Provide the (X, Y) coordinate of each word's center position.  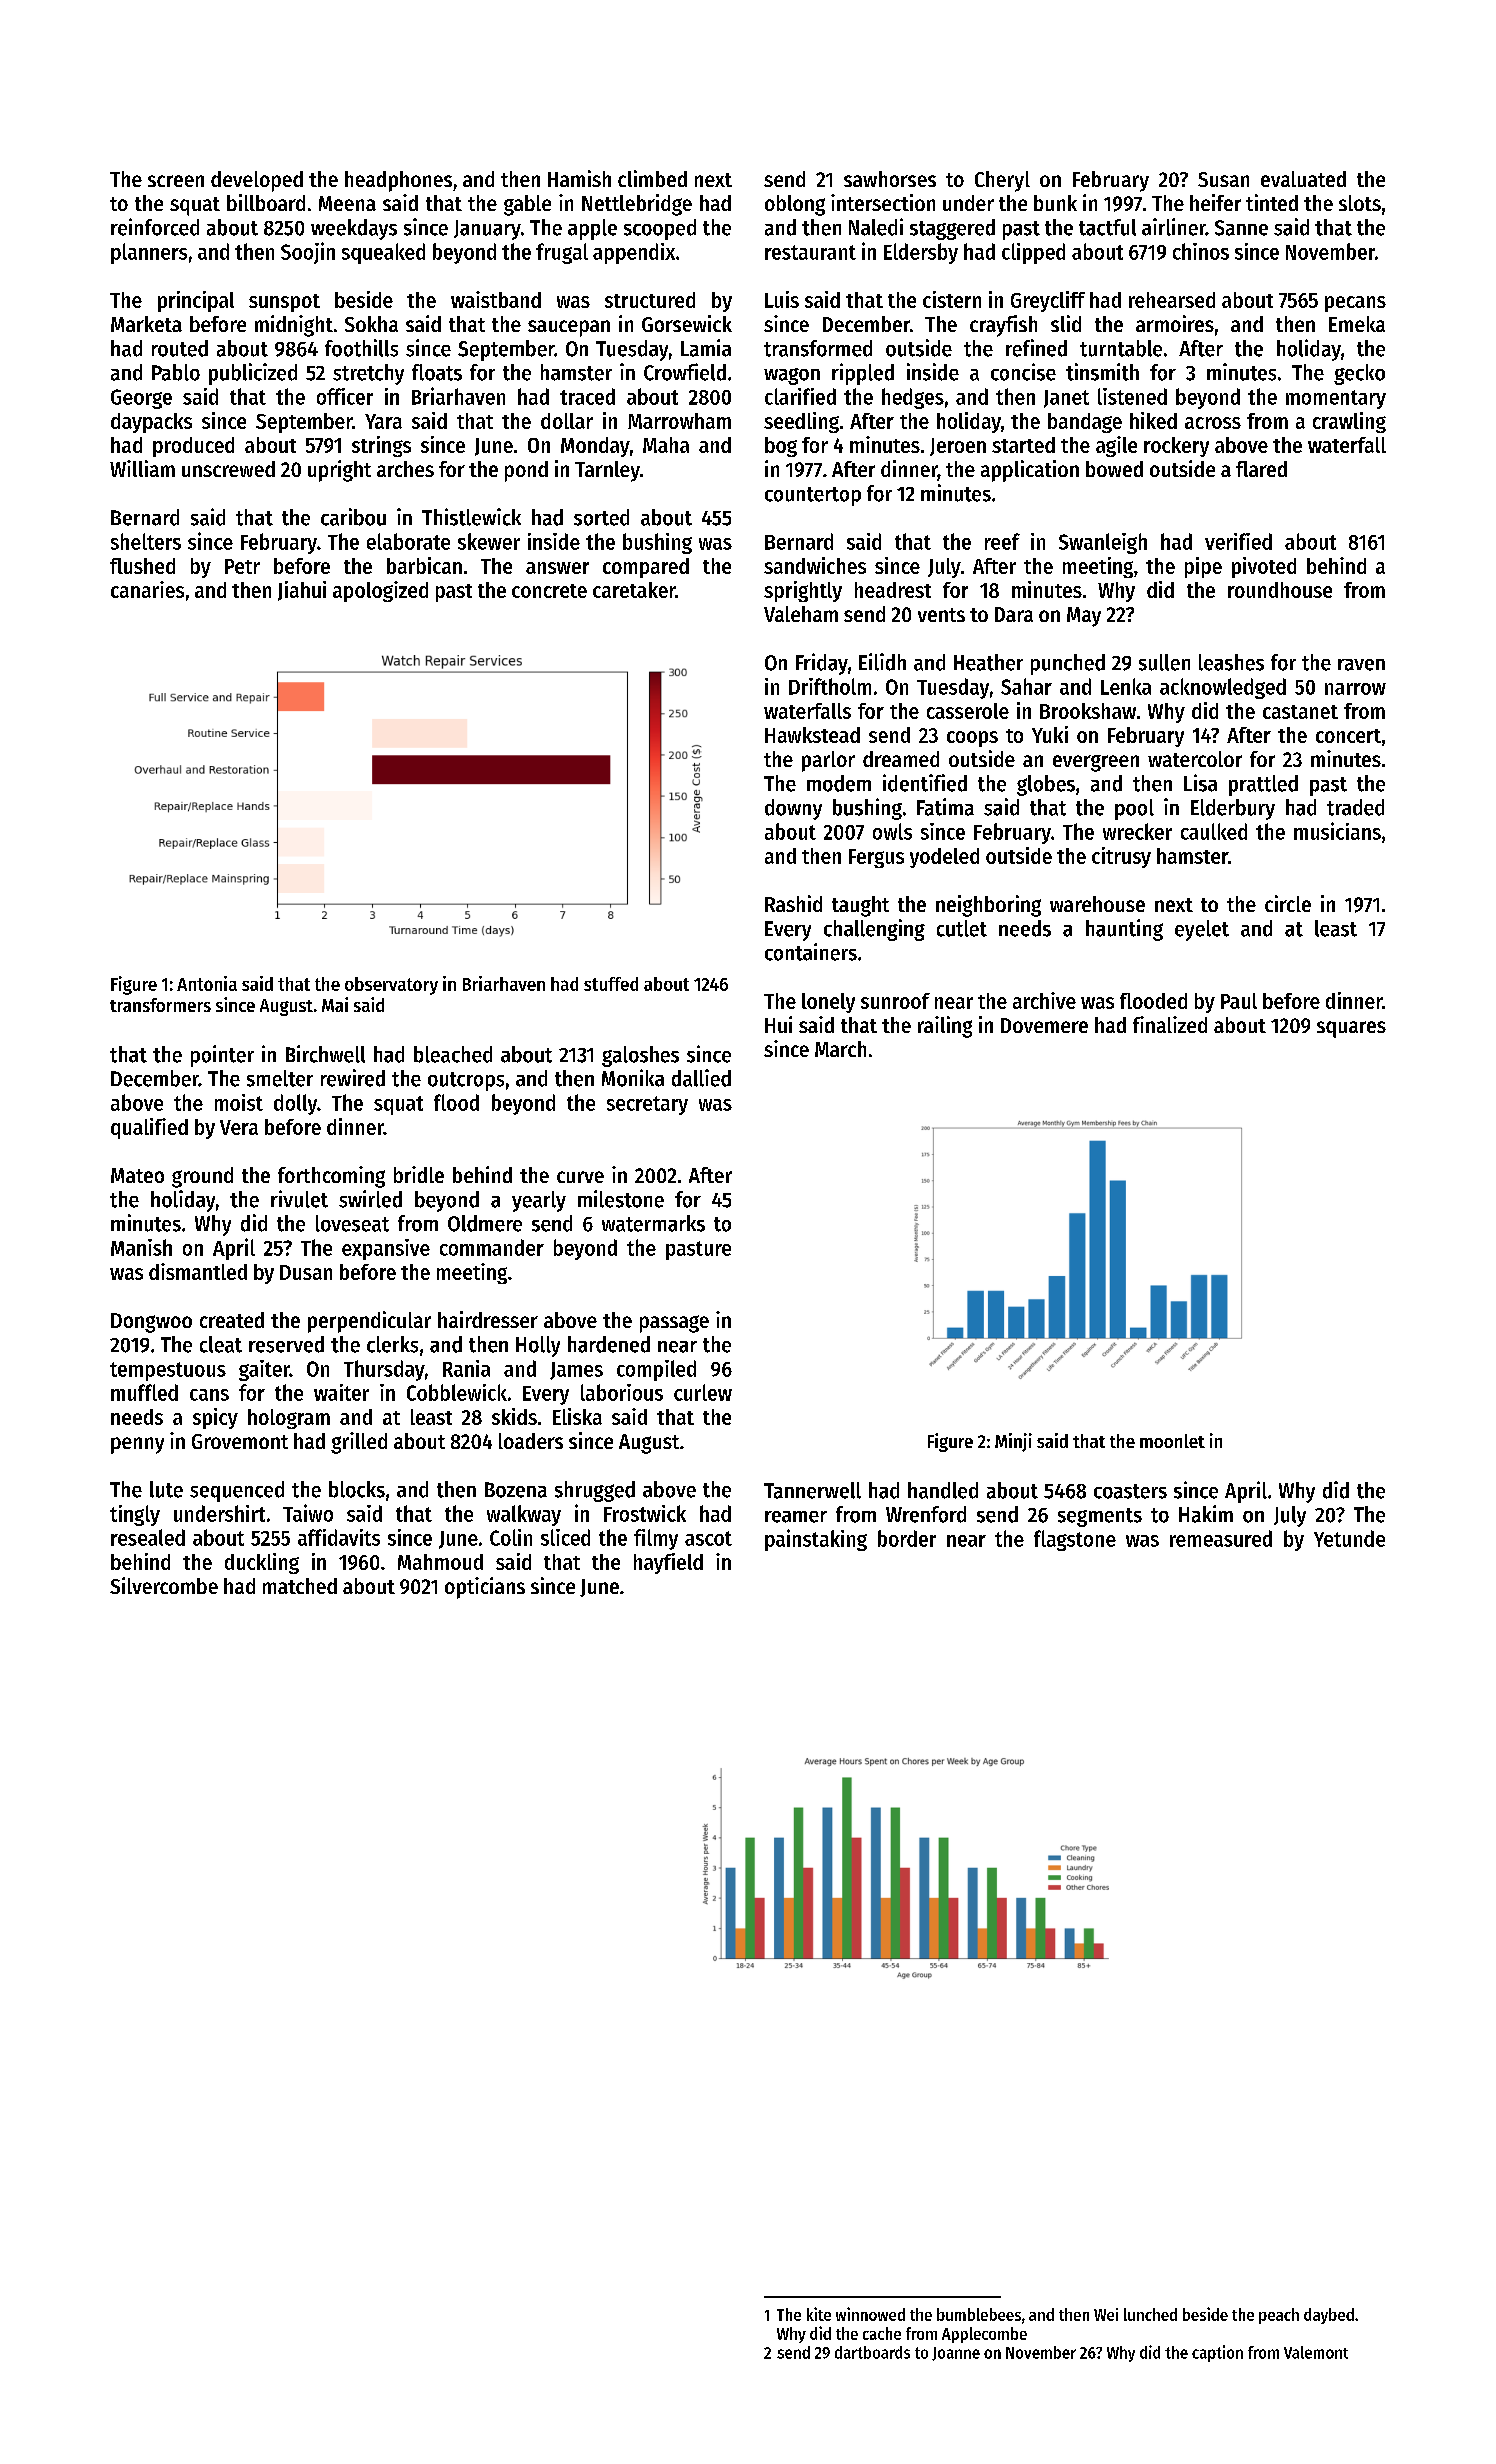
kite (819, 2314)
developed (257, 181)
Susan (1223, 179)
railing (945, 1027)
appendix (634, 253)
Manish (141, 1247)
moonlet (1172, 1441)
